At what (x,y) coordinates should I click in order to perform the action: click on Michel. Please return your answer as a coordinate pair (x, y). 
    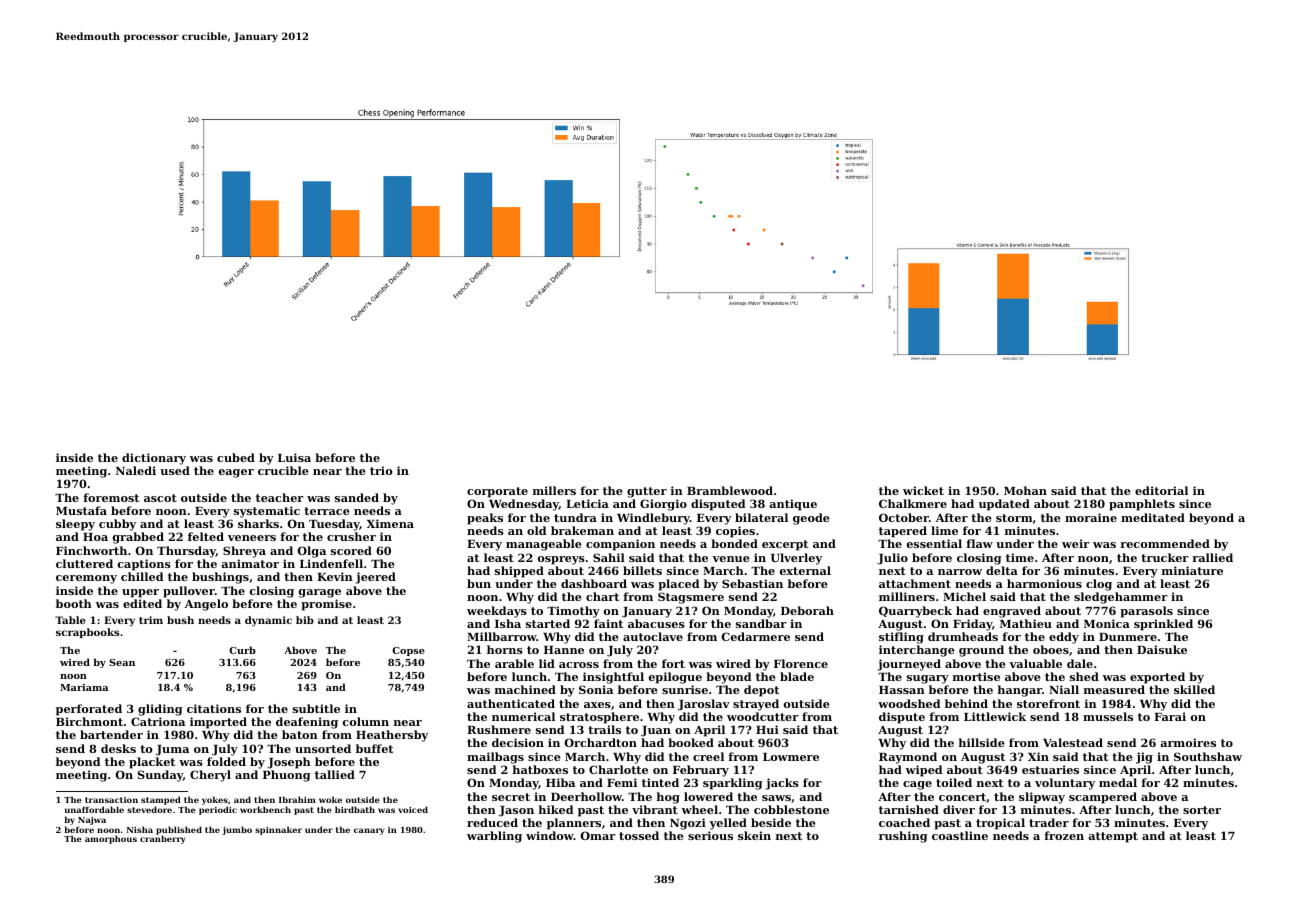
    Looking at the image, I should click on (964, 596).
